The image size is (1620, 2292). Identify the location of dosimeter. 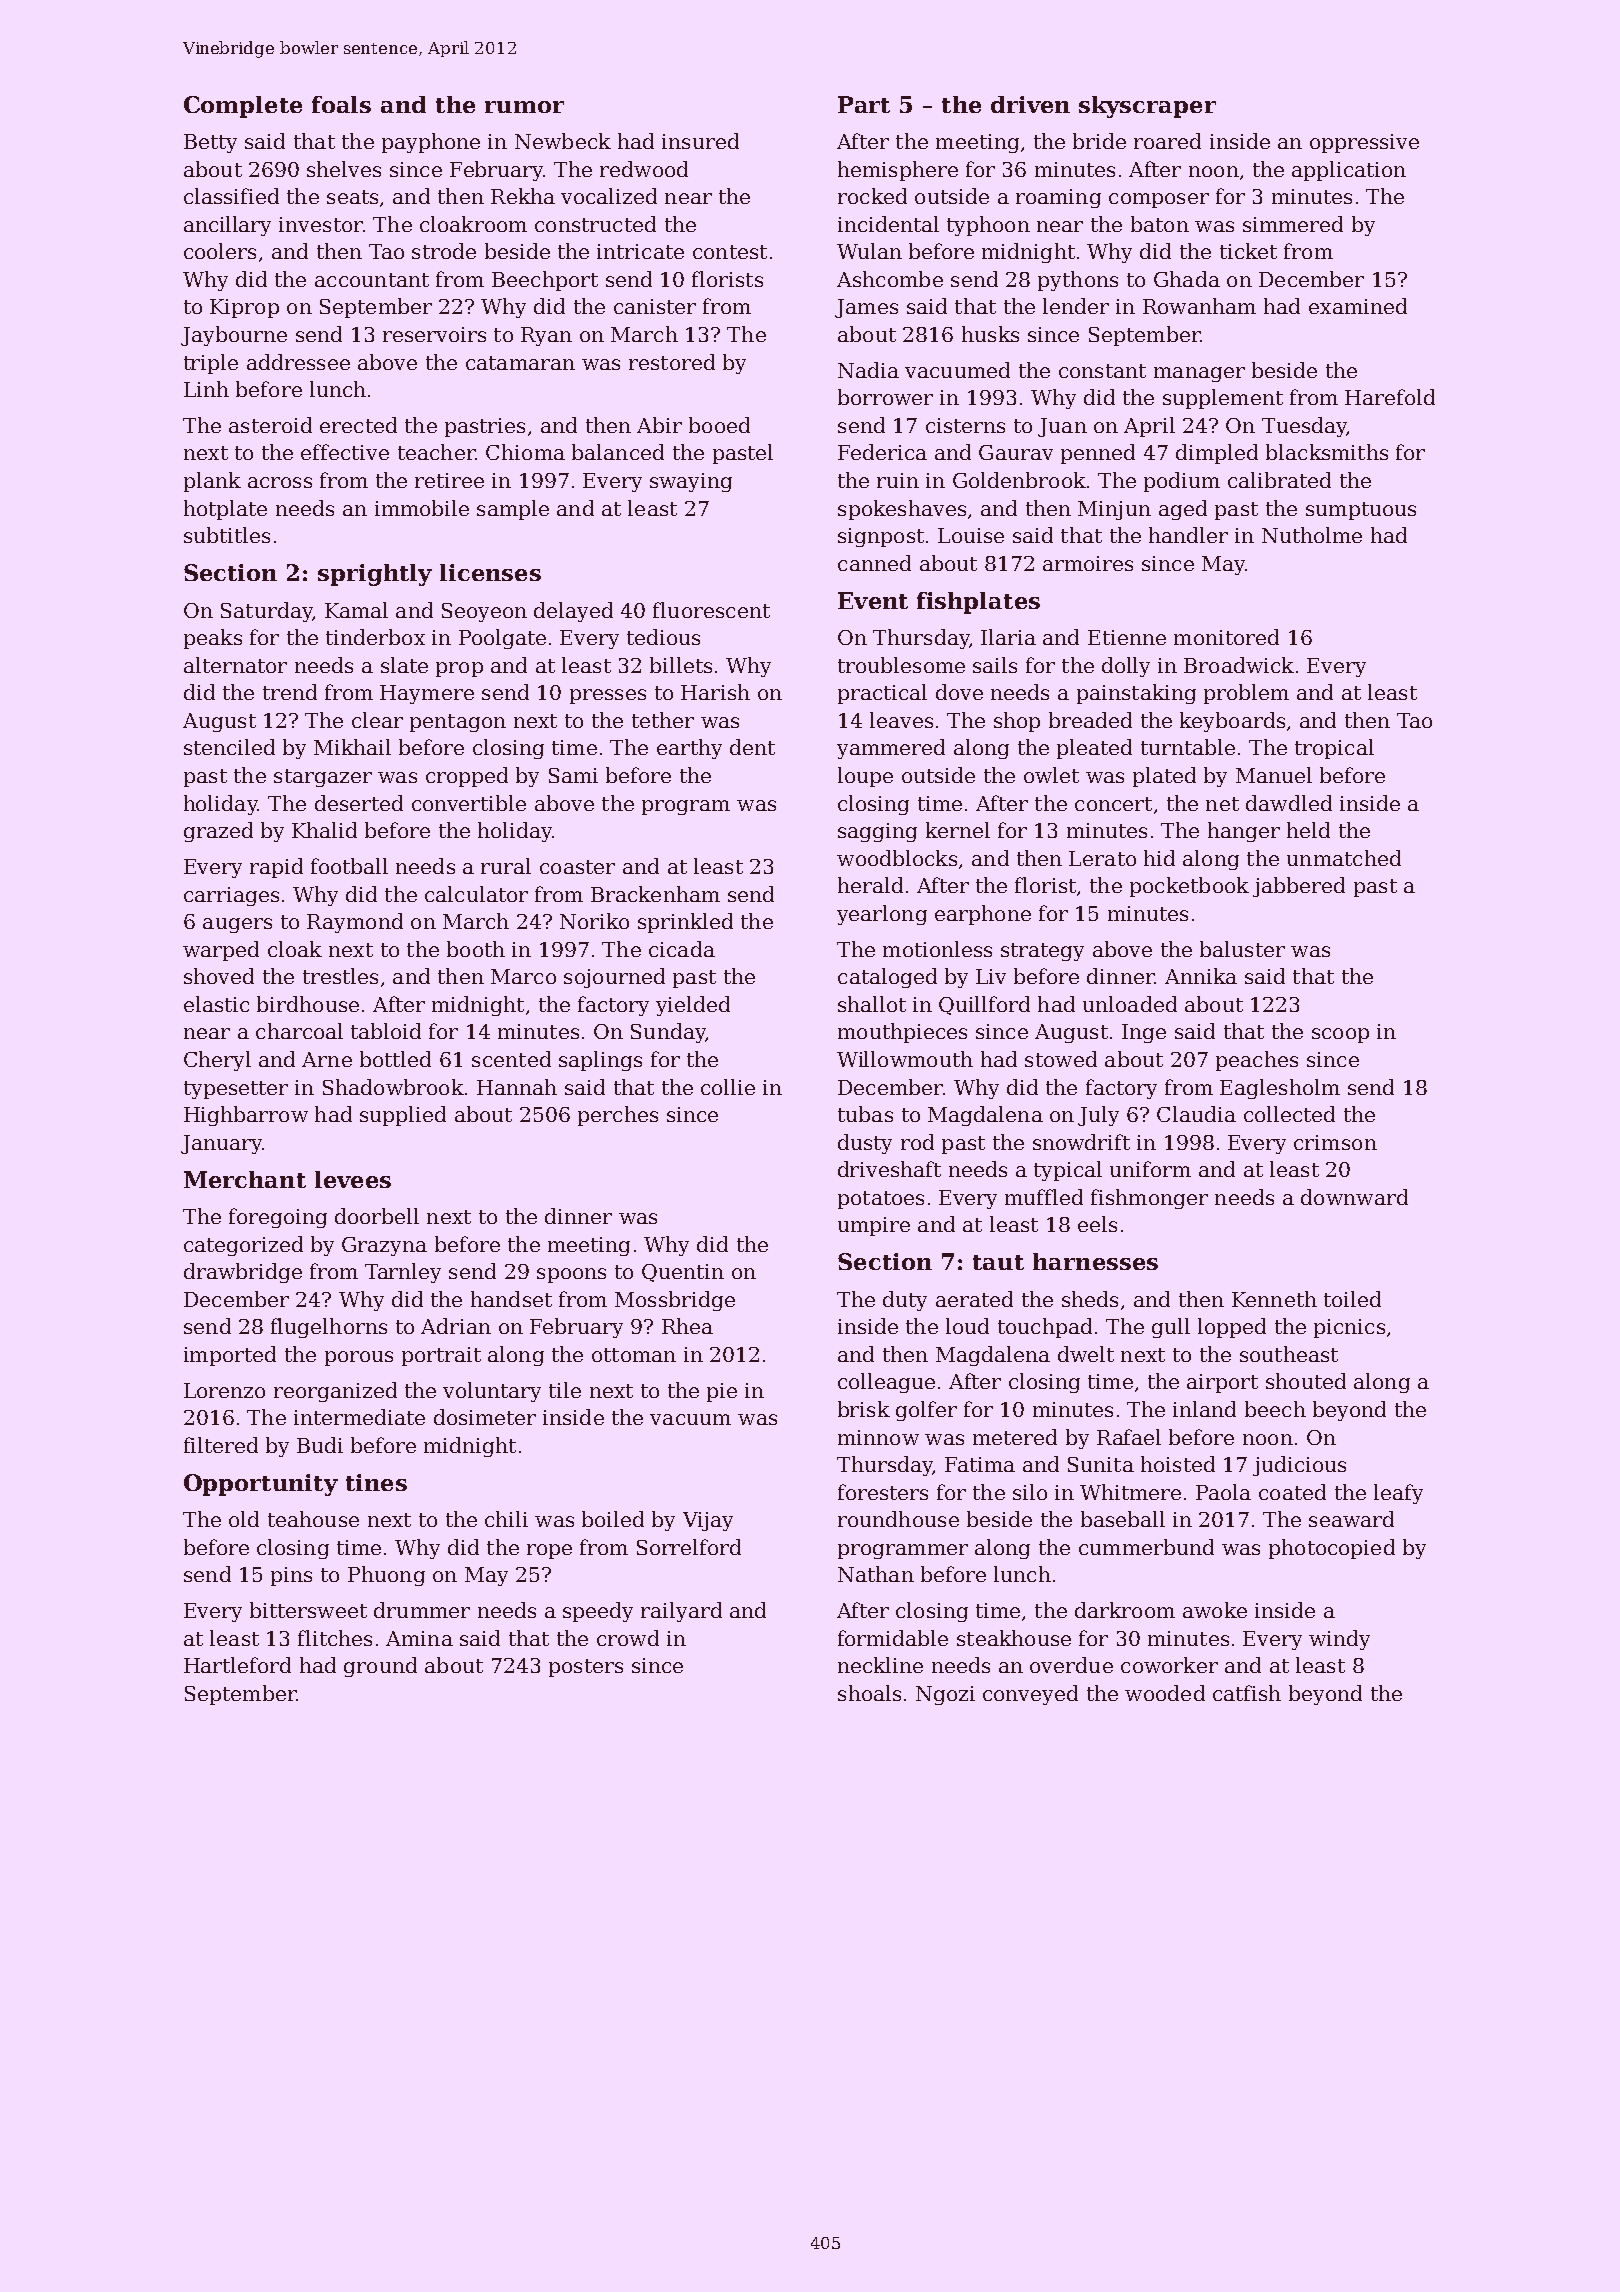
(485, 1417).
